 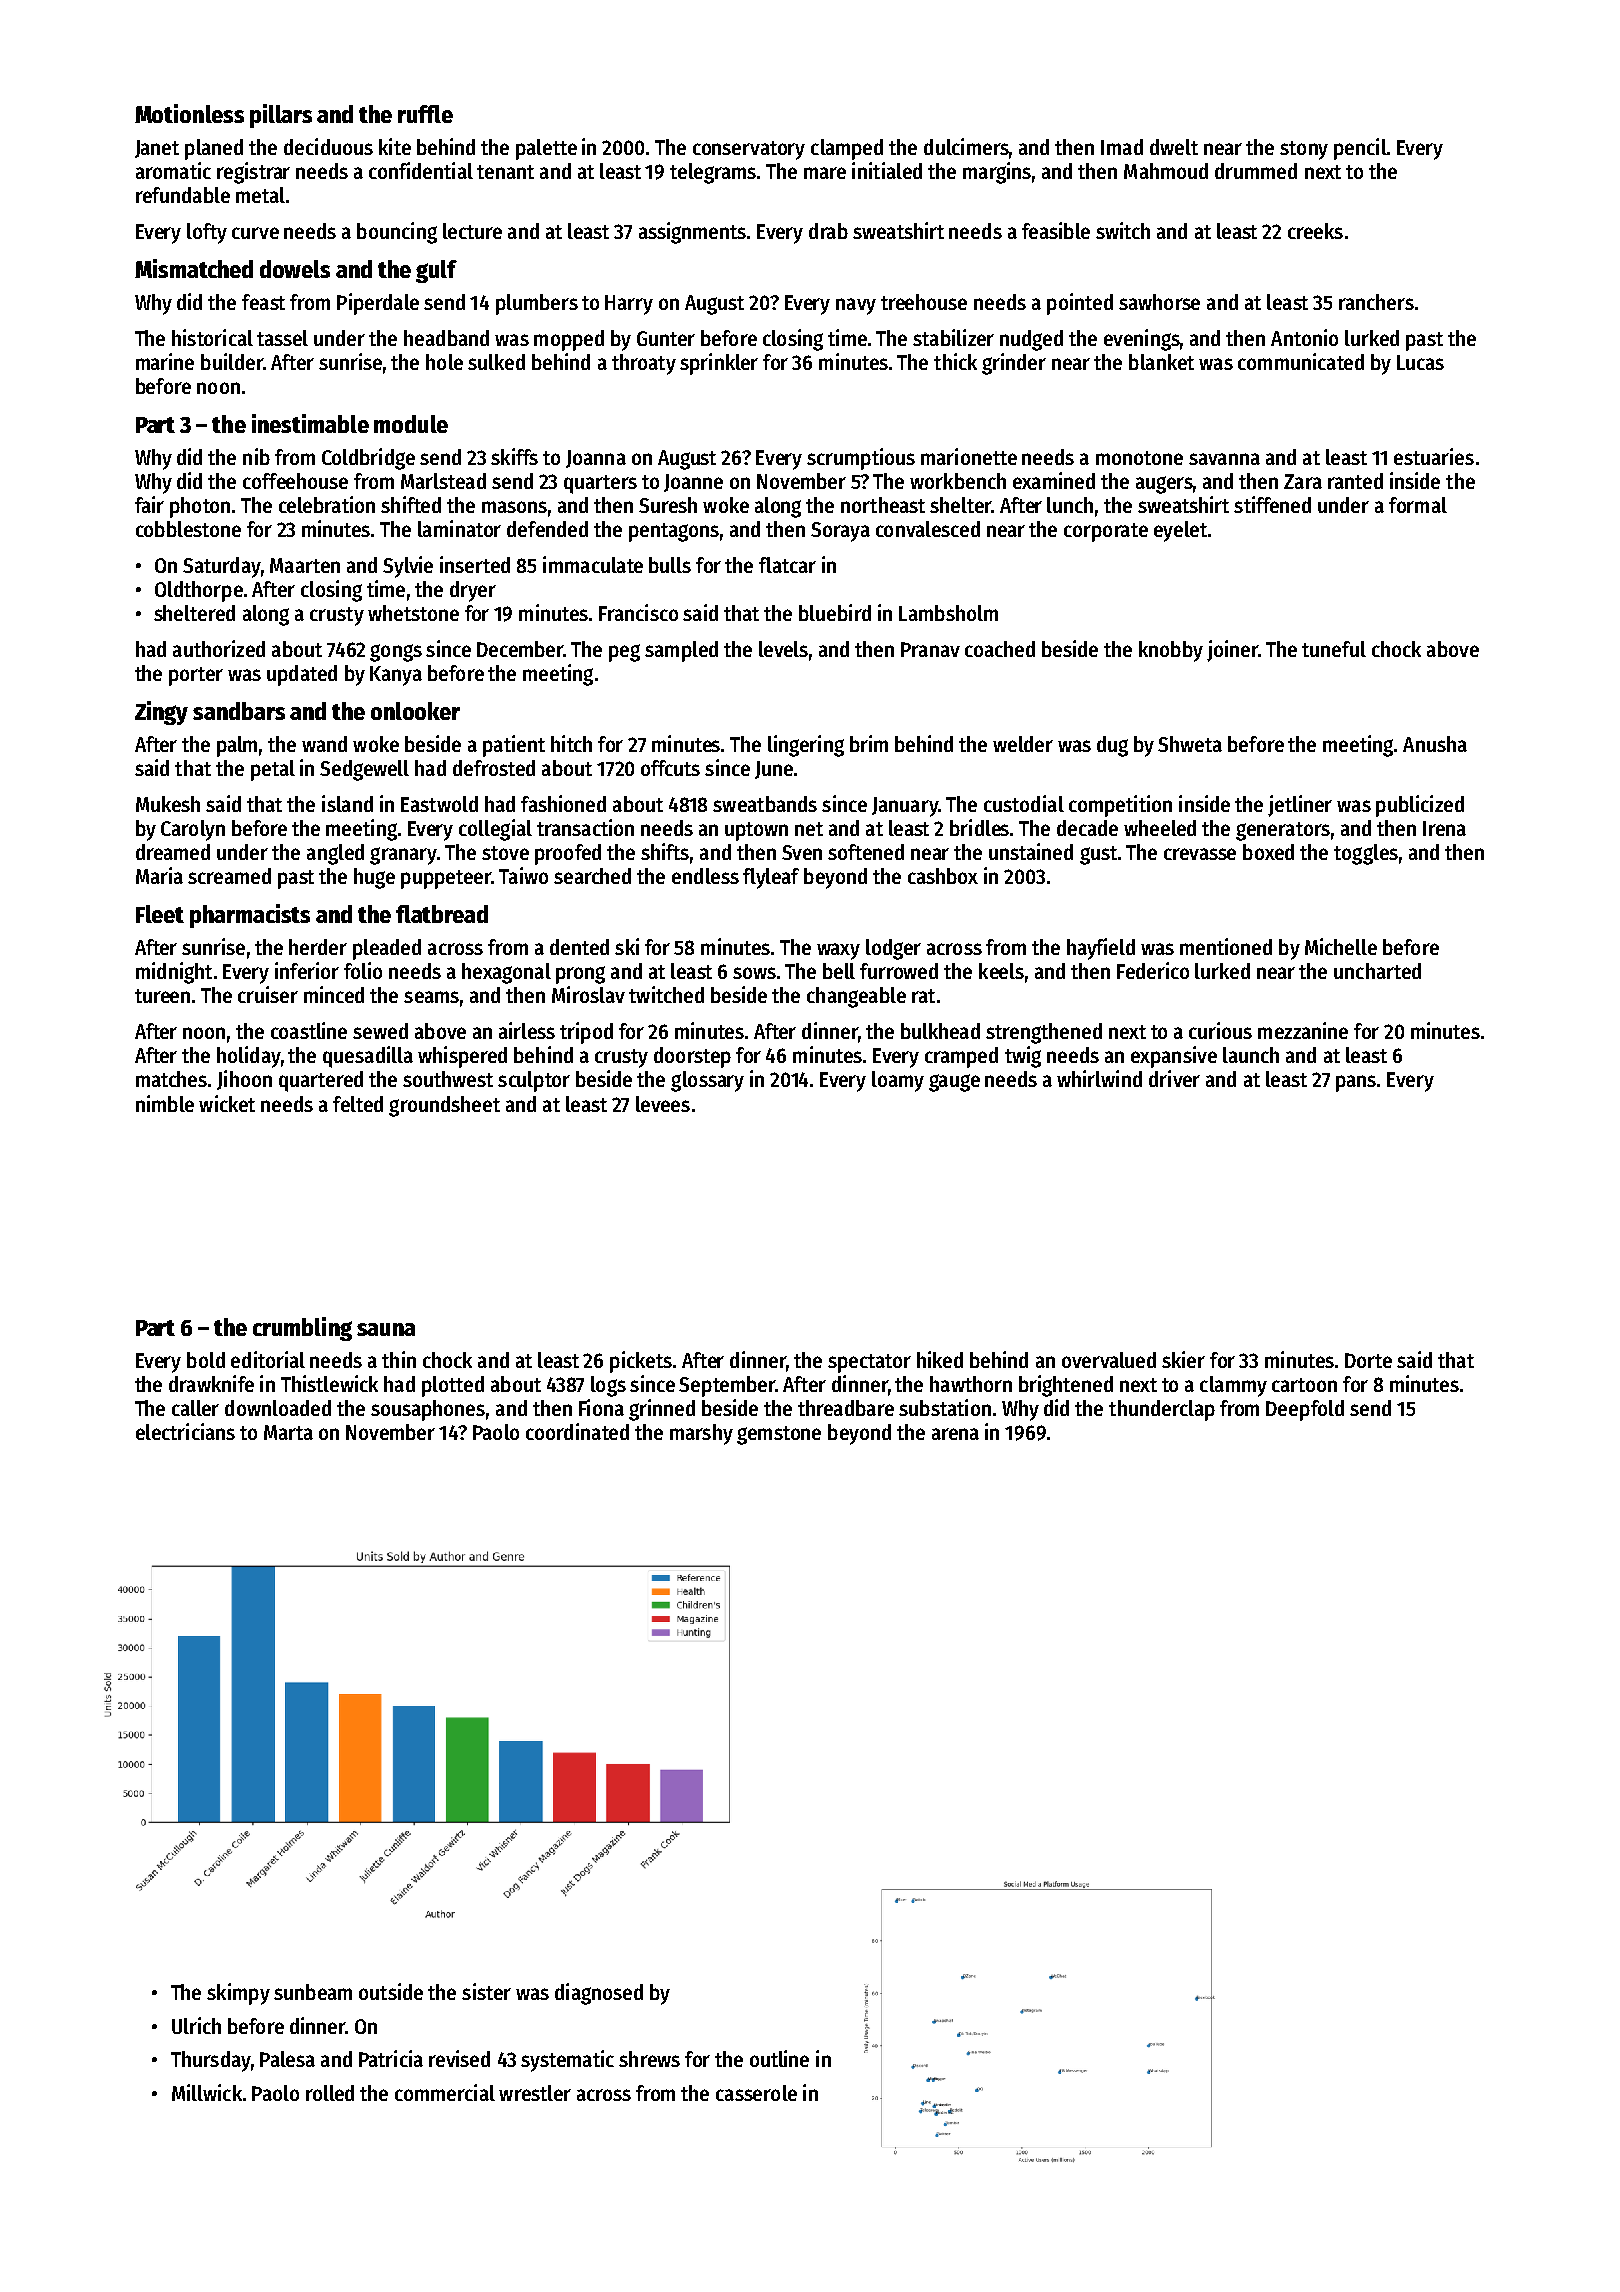 What do you see at coordinates (1360, 149) in the image?
I see `pencil` at bounding box center [1360, 149].
